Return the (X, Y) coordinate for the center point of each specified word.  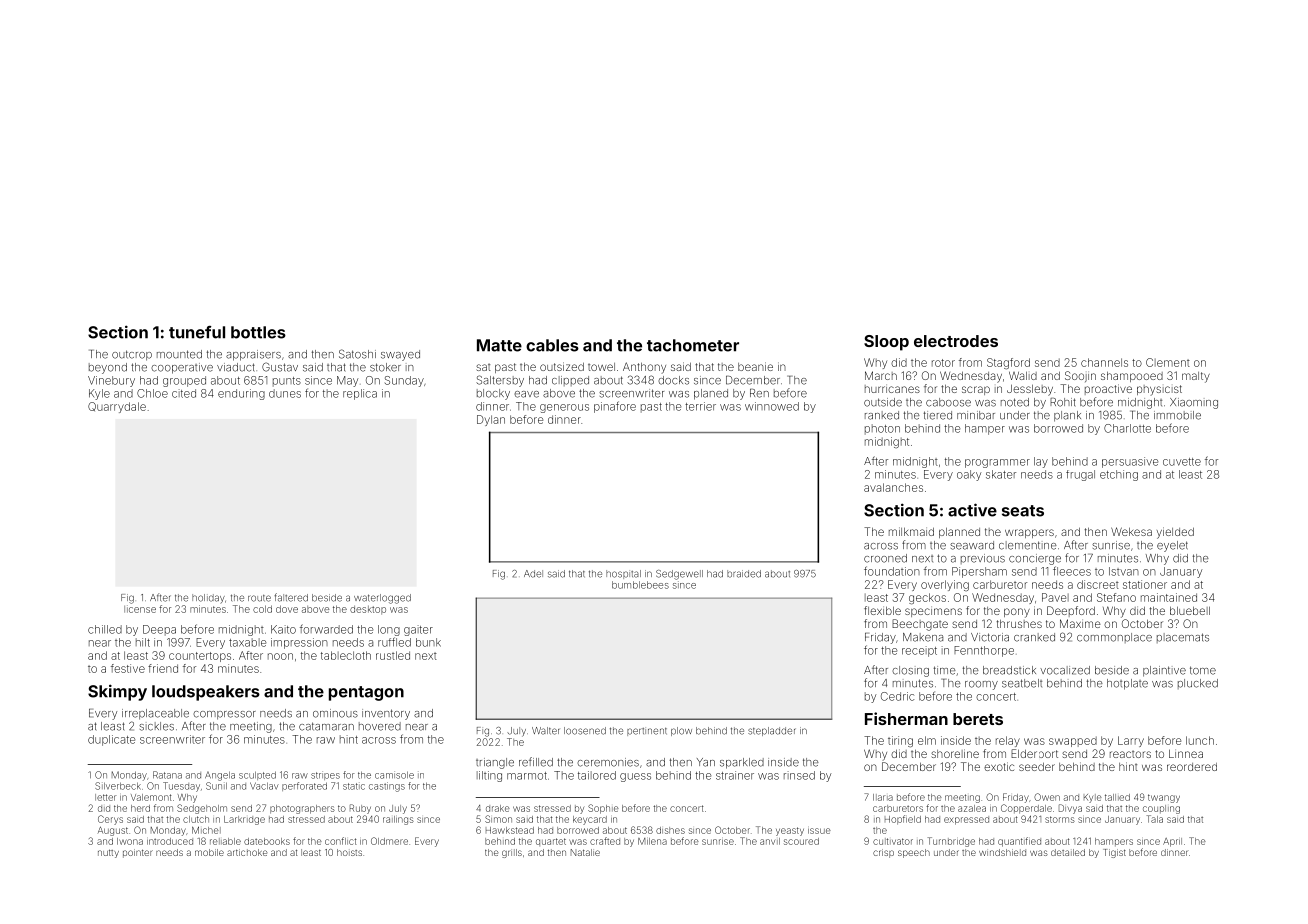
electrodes (956, 341)
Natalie (585, 852)
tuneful (197, 332)
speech (914, 853)
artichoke (247, 852)
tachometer (693, 345)
